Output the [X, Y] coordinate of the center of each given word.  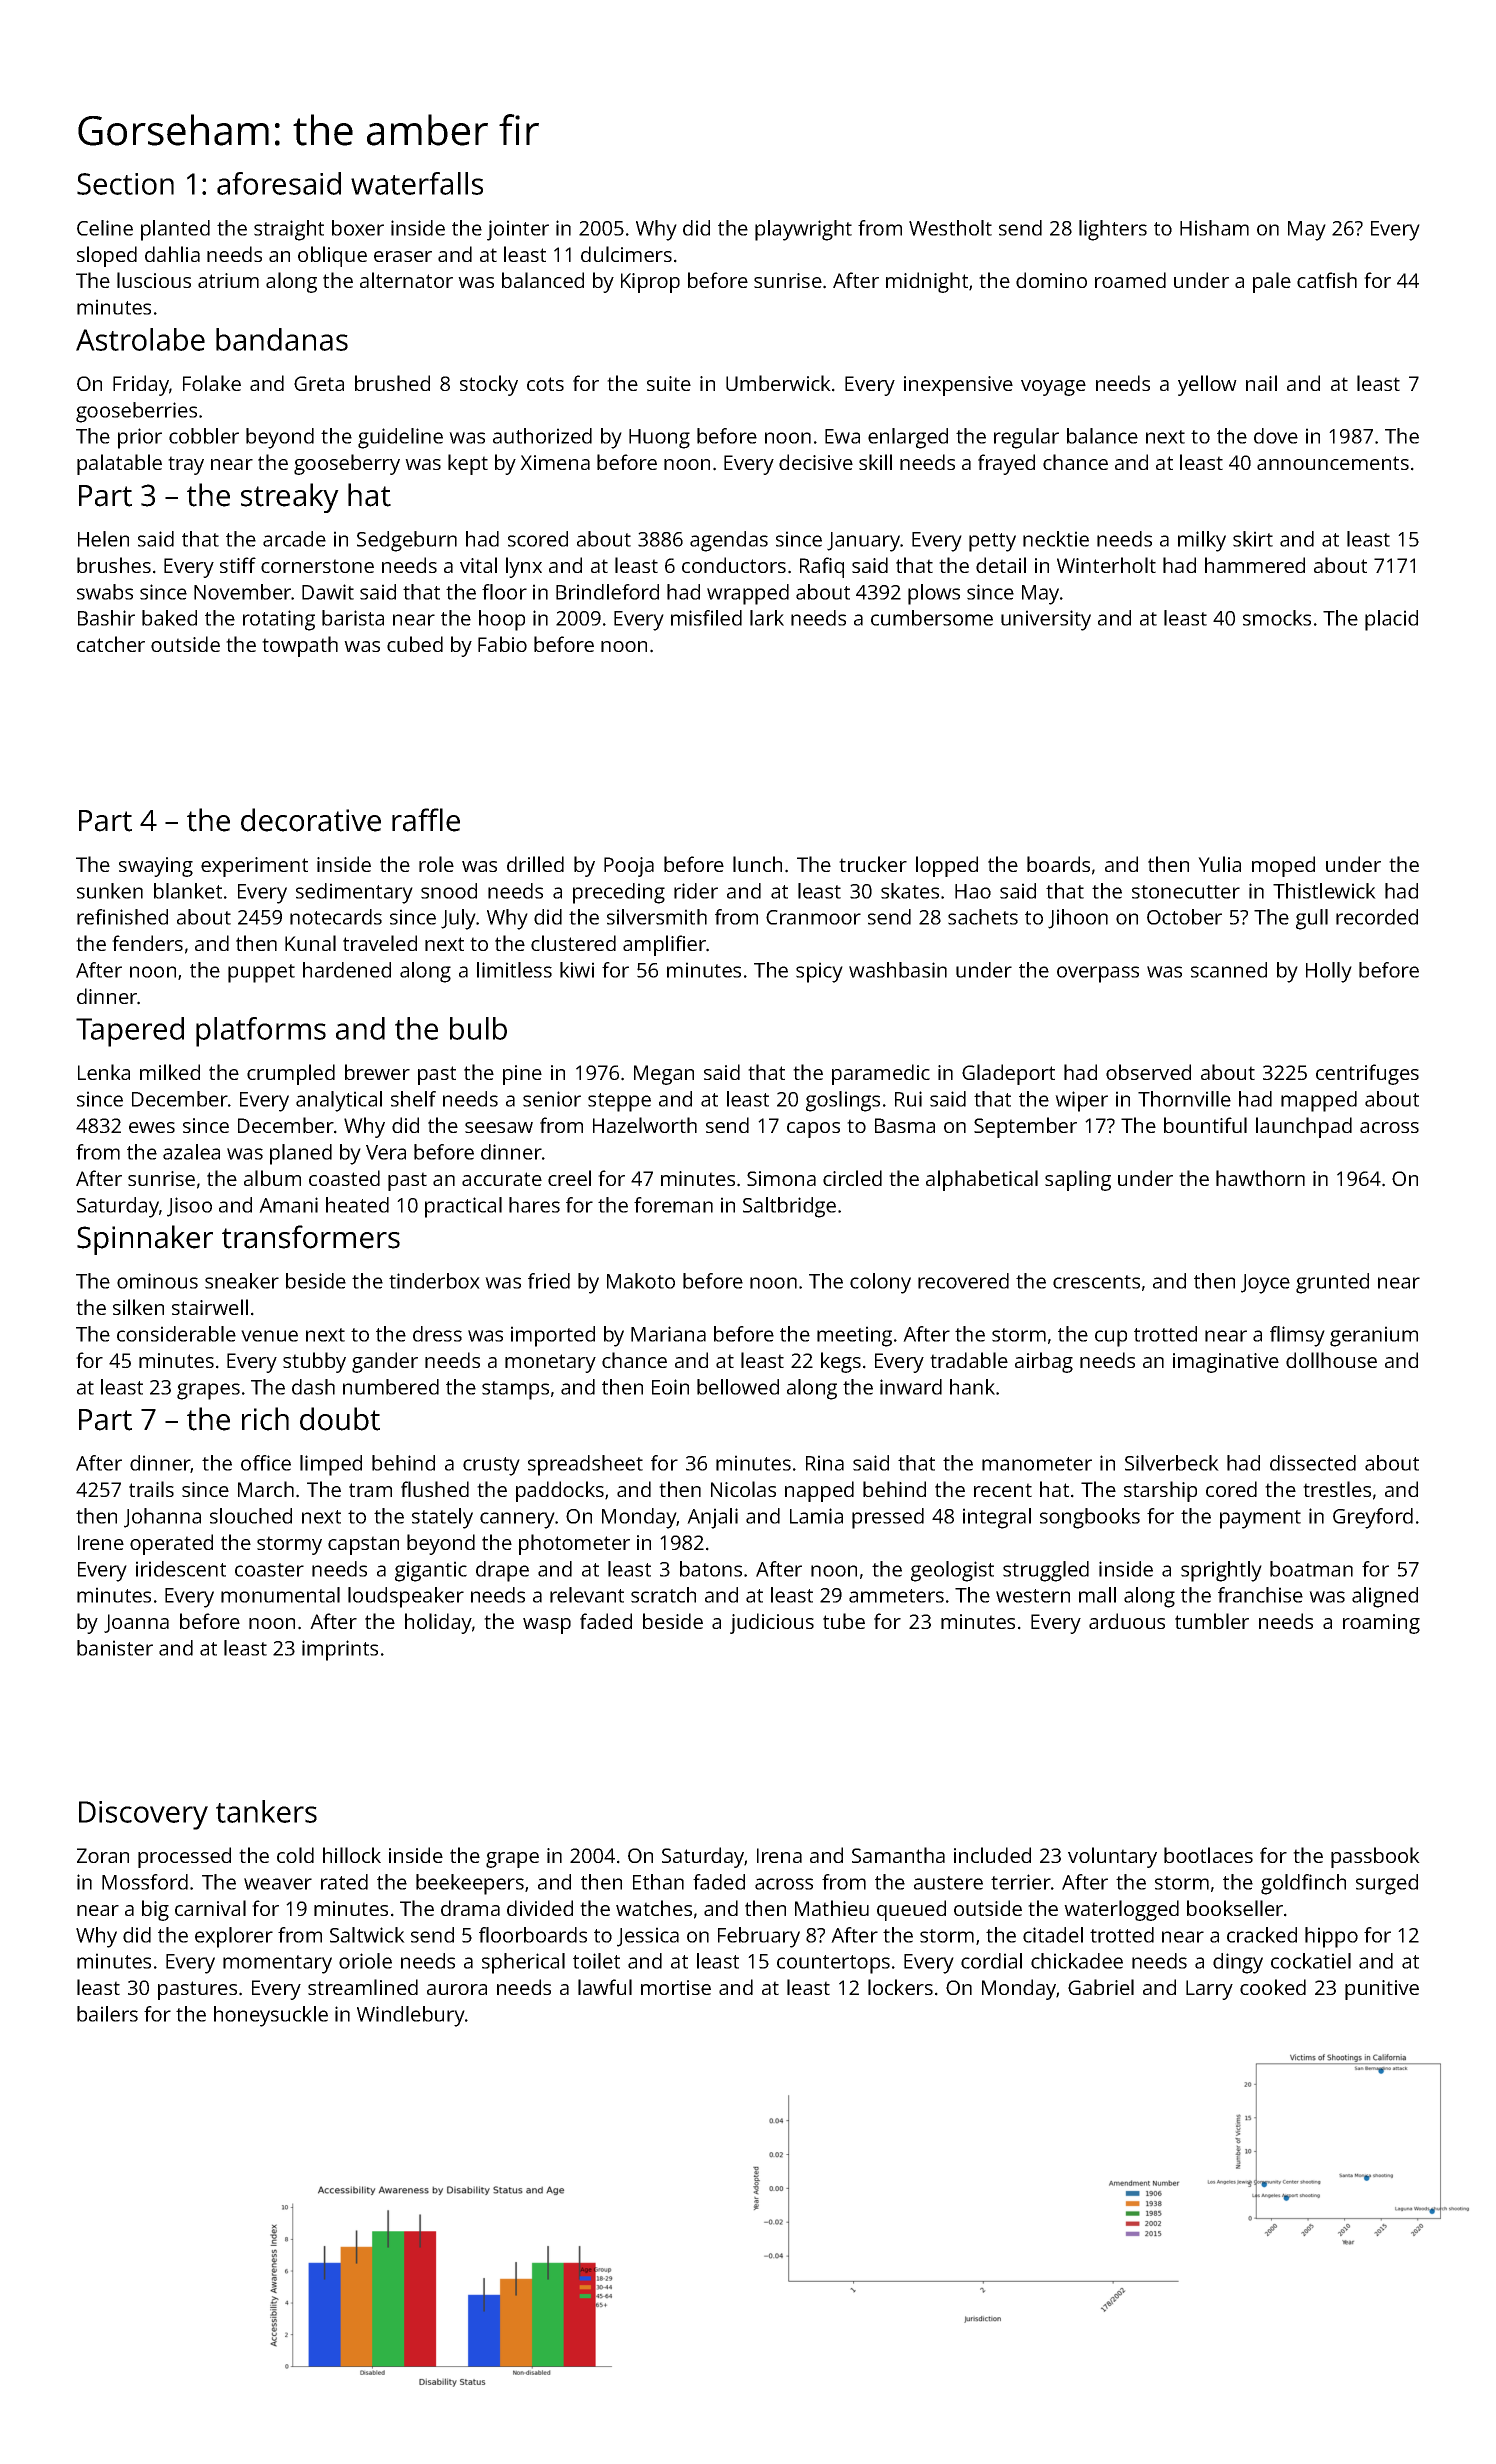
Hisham [1214, 228]
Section [125, 184]
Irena [779, 1855]
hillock [352, 1855]
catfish [1327, 280]
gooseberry [347, 464]
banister [115, 1648]
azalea [191, 1152]
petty [992, 542]
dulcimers [626, 254]
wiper [1081, 1101]
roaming [1381, 1624]
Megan [664, 1075]
